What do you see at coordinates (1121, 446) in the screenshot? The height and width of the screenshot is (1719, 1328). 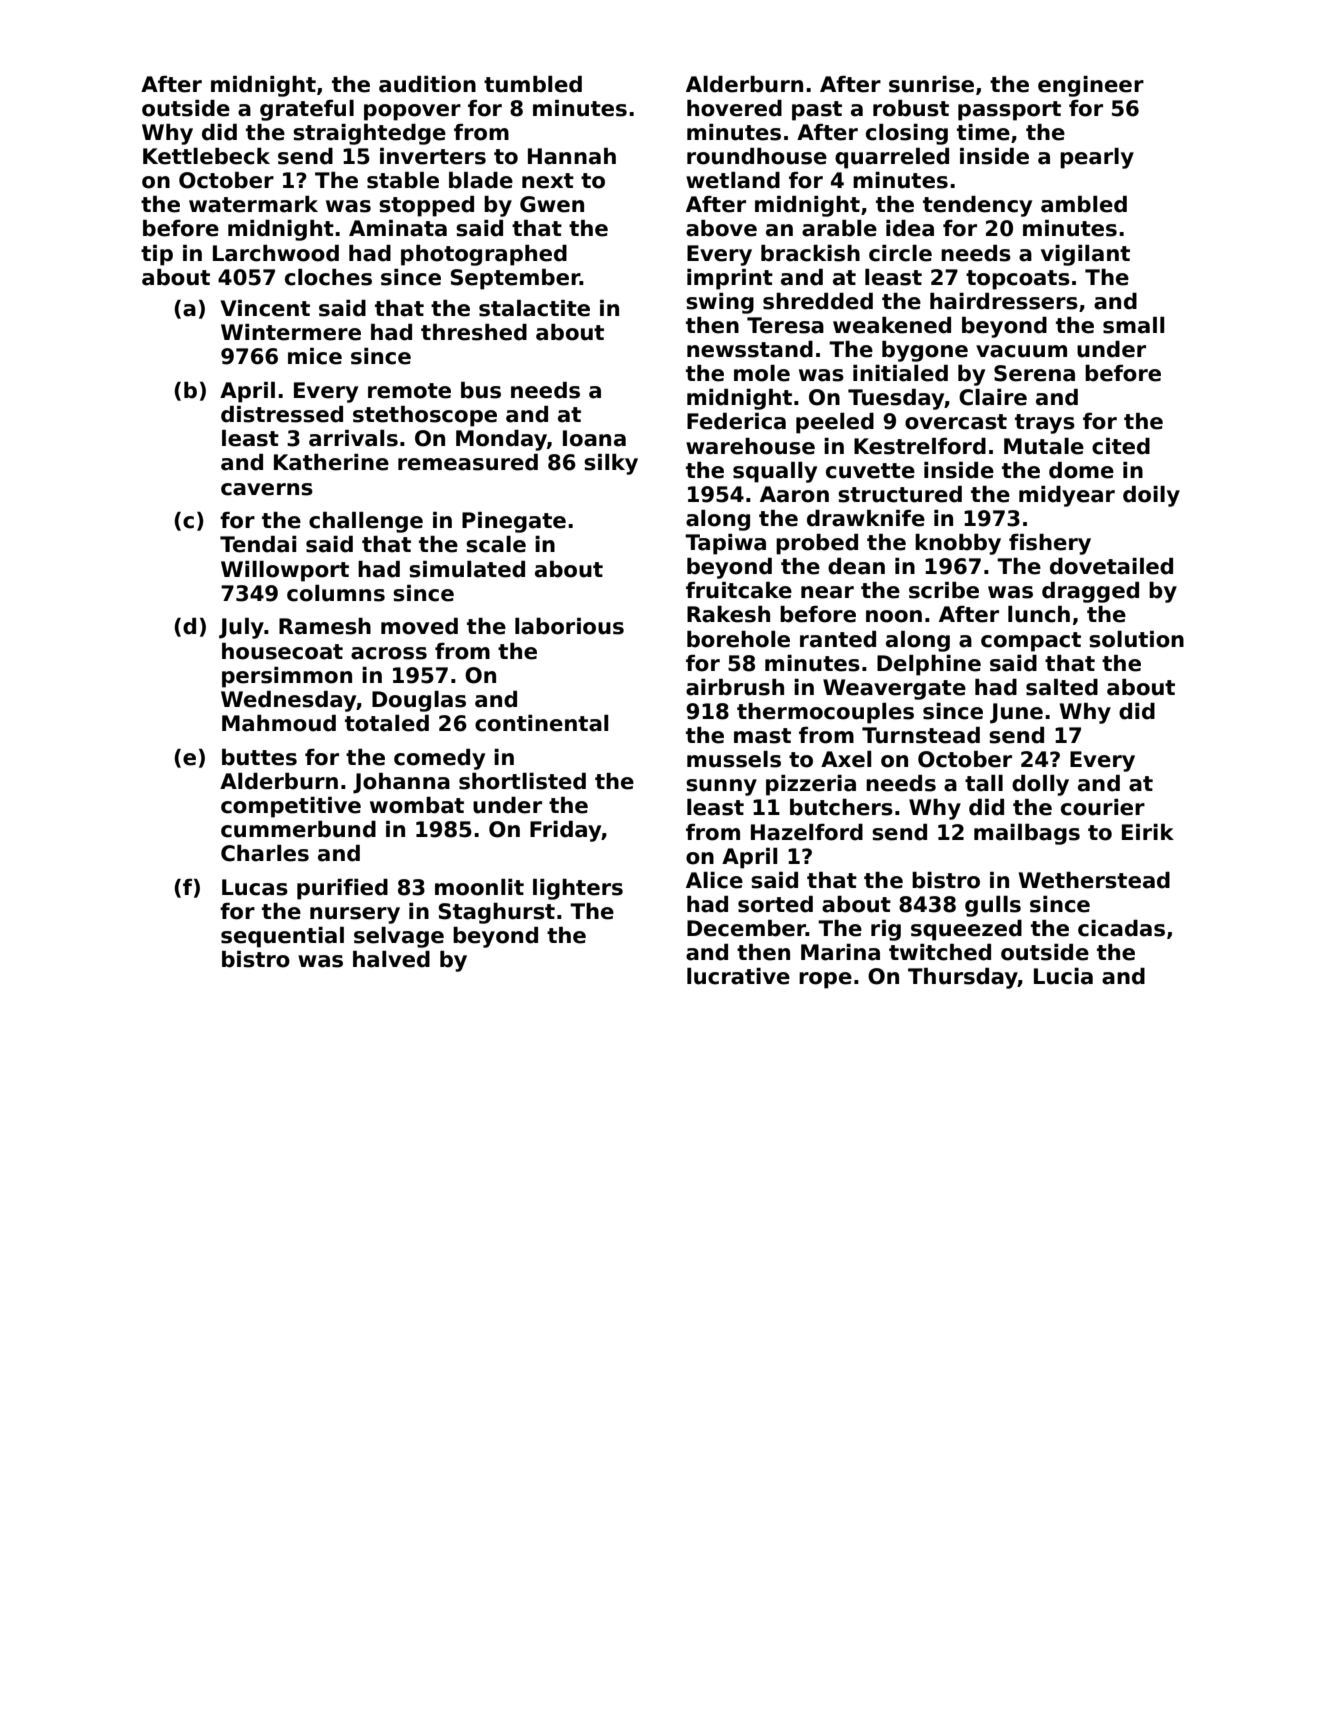 I see `cited` at bounding box center [1121, 446].
